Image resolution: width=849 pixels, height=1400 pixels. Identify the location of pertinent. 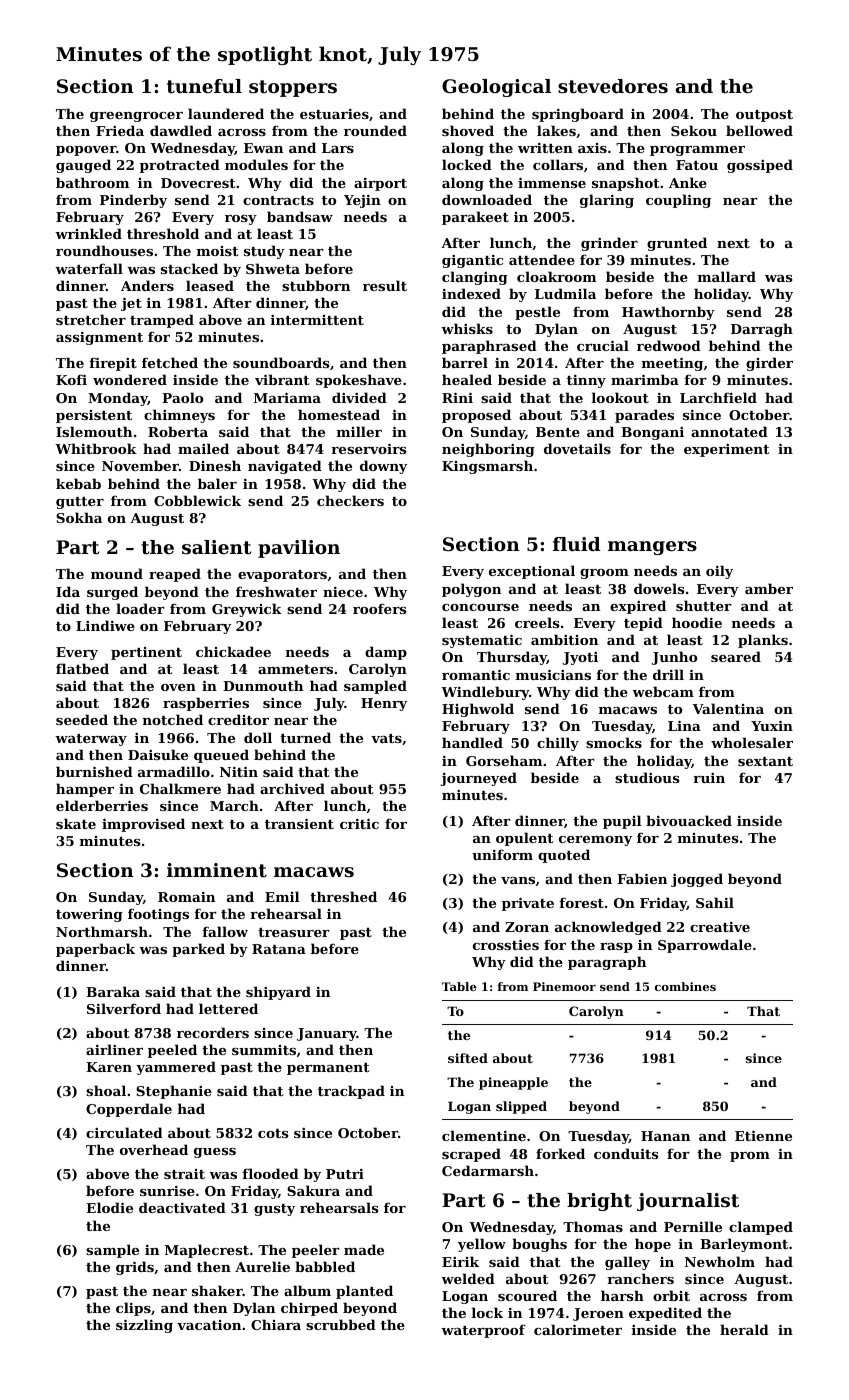
(146, 653).
